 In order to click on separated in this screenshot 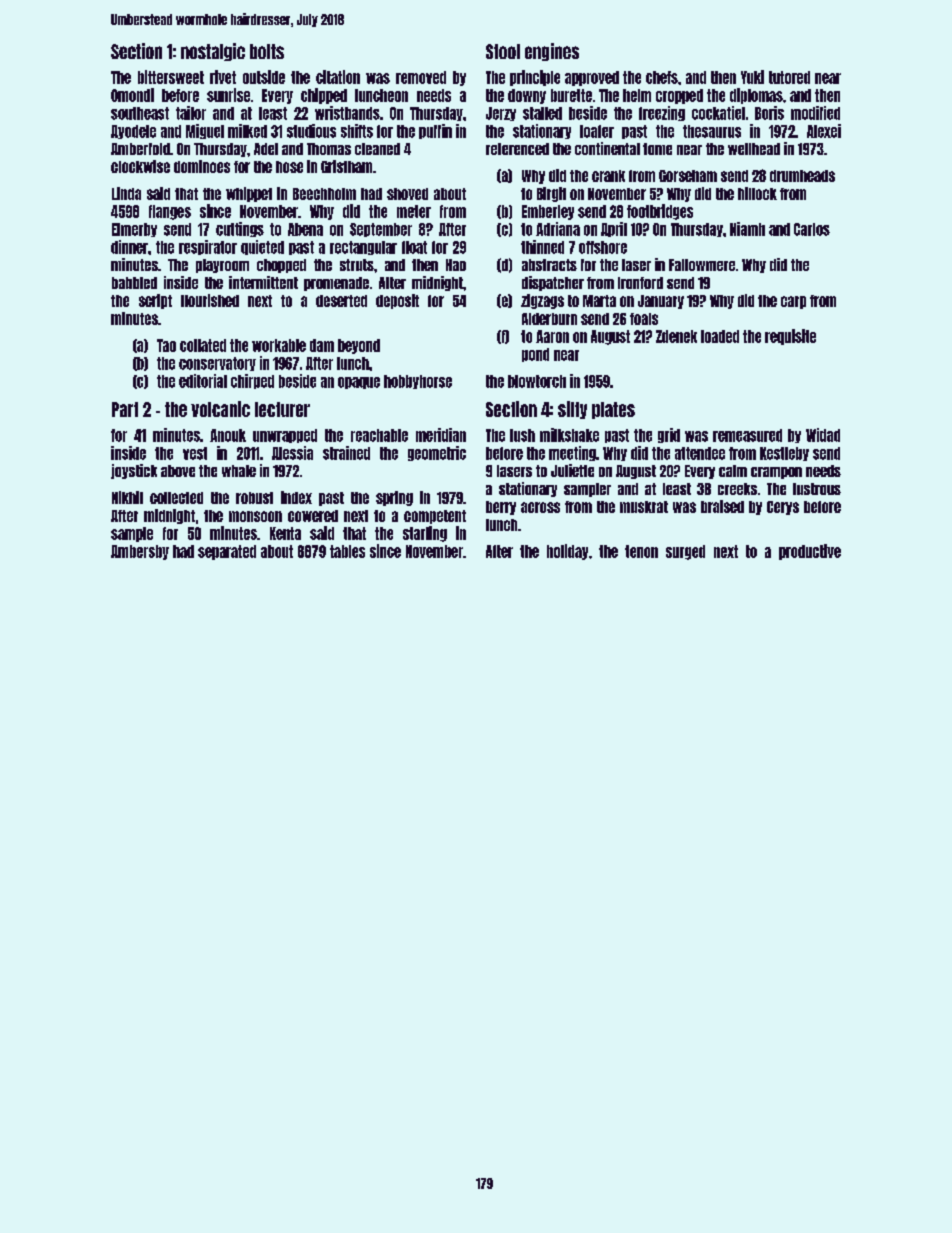, I will do `click(227, 552)`.
